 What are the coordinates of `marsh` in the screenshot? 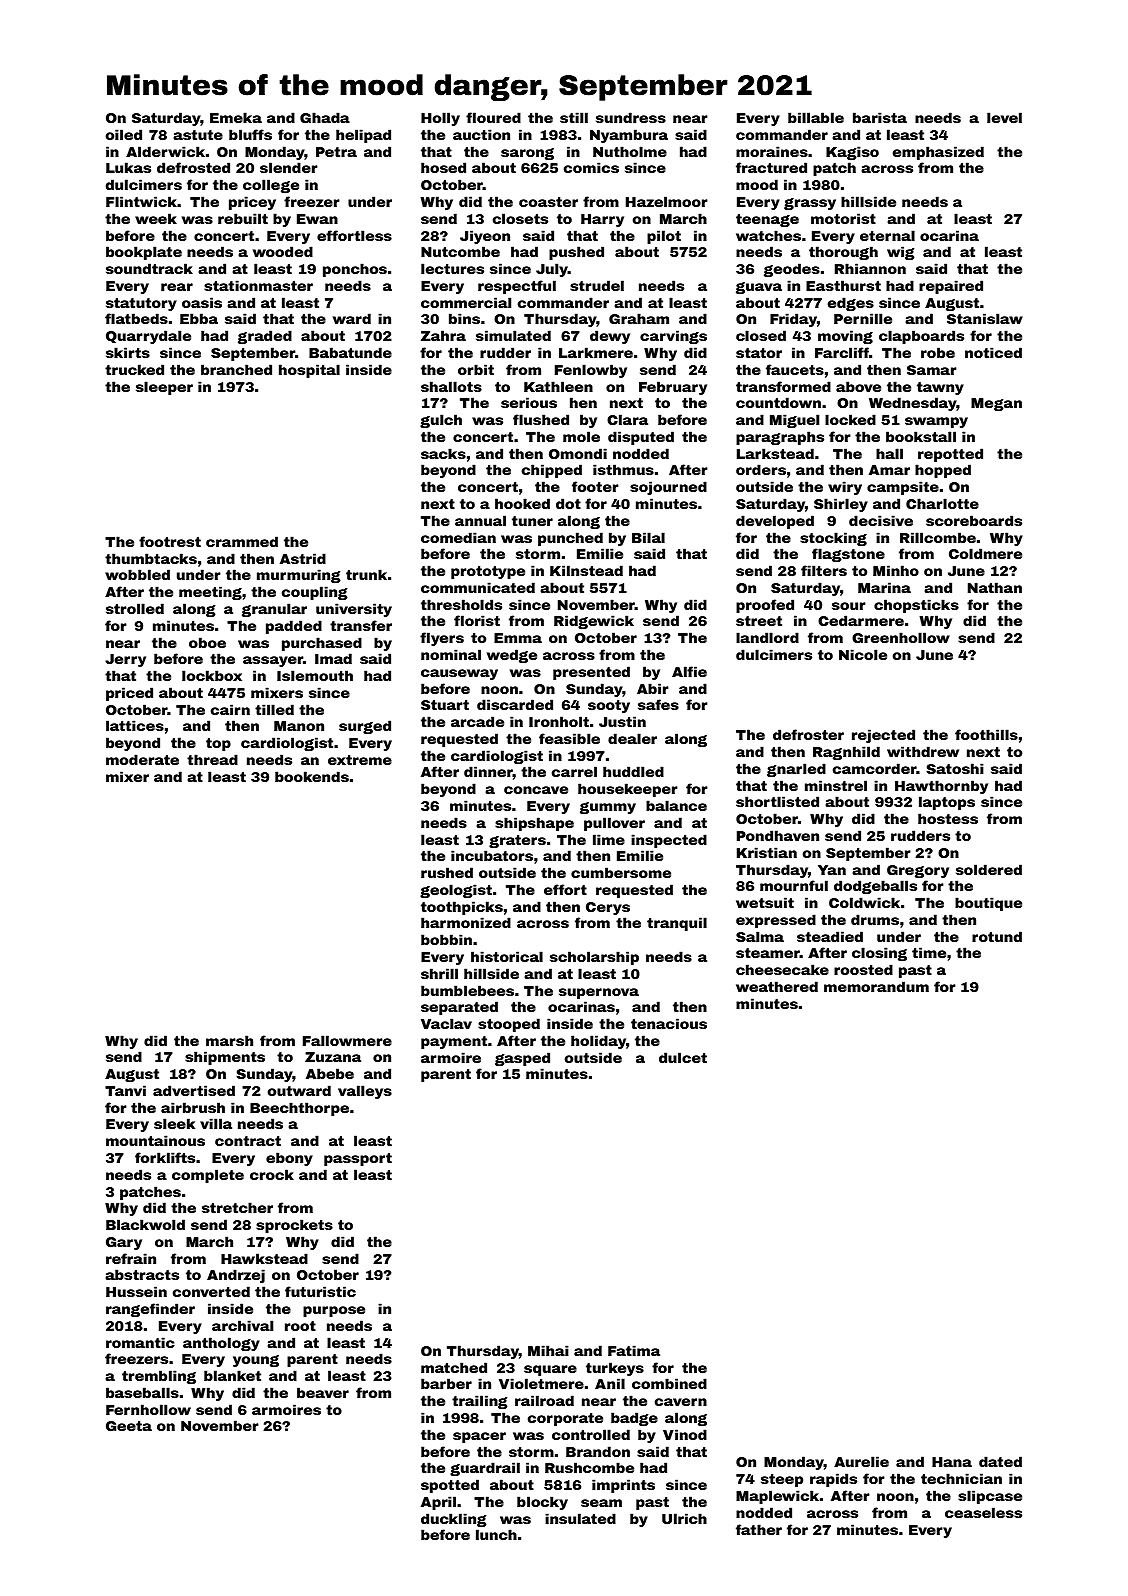 It's located at (229, 1040).
